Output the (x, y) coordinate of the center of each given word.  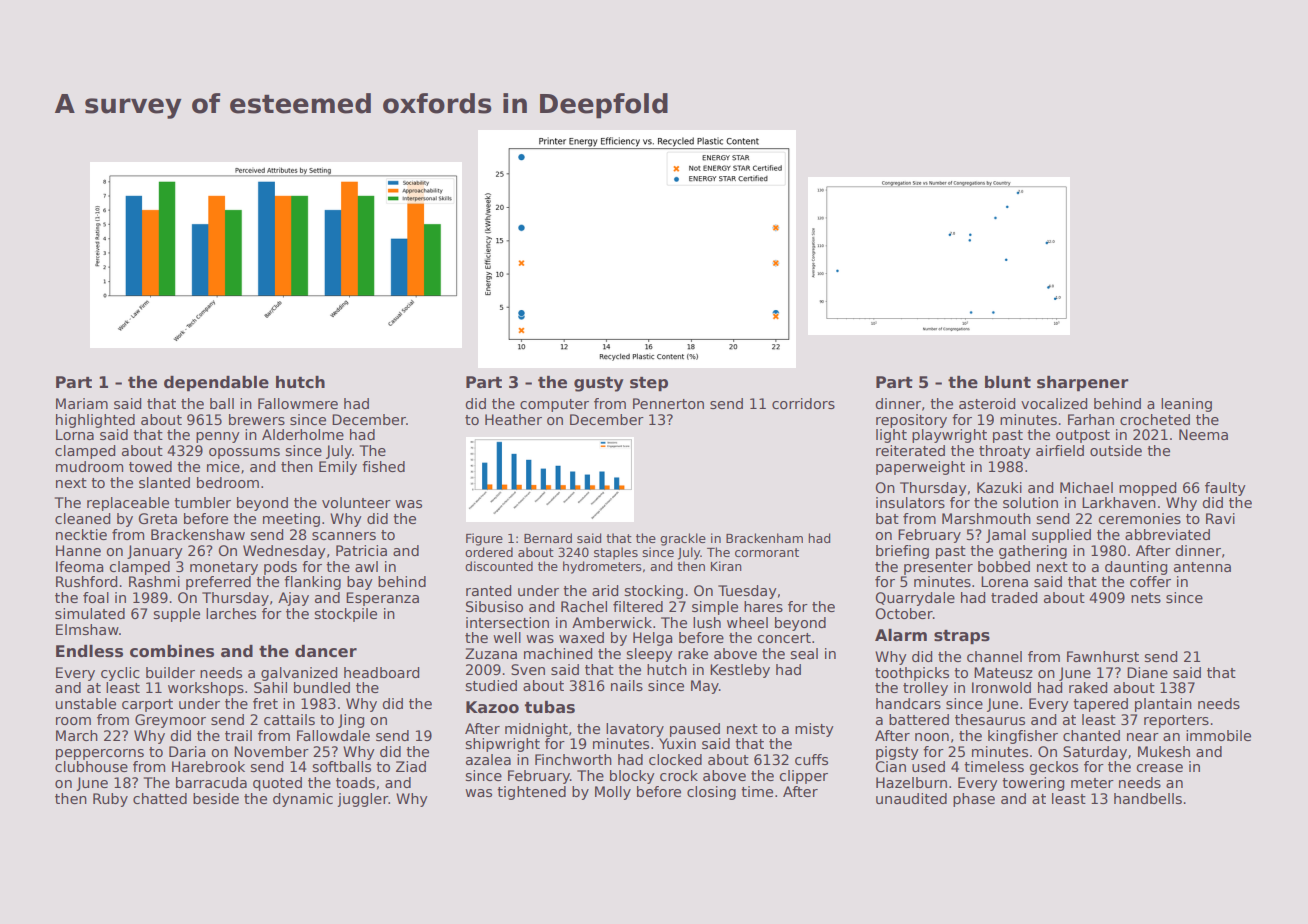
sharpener (1082, 384)
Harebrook (208, 766)
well (507, 637)
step (649, 384)
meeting (291, 520)
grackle (683, 539)
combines (172, 651)
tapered (1100, 705)
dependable (216, 384)
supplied (1061, 536)
